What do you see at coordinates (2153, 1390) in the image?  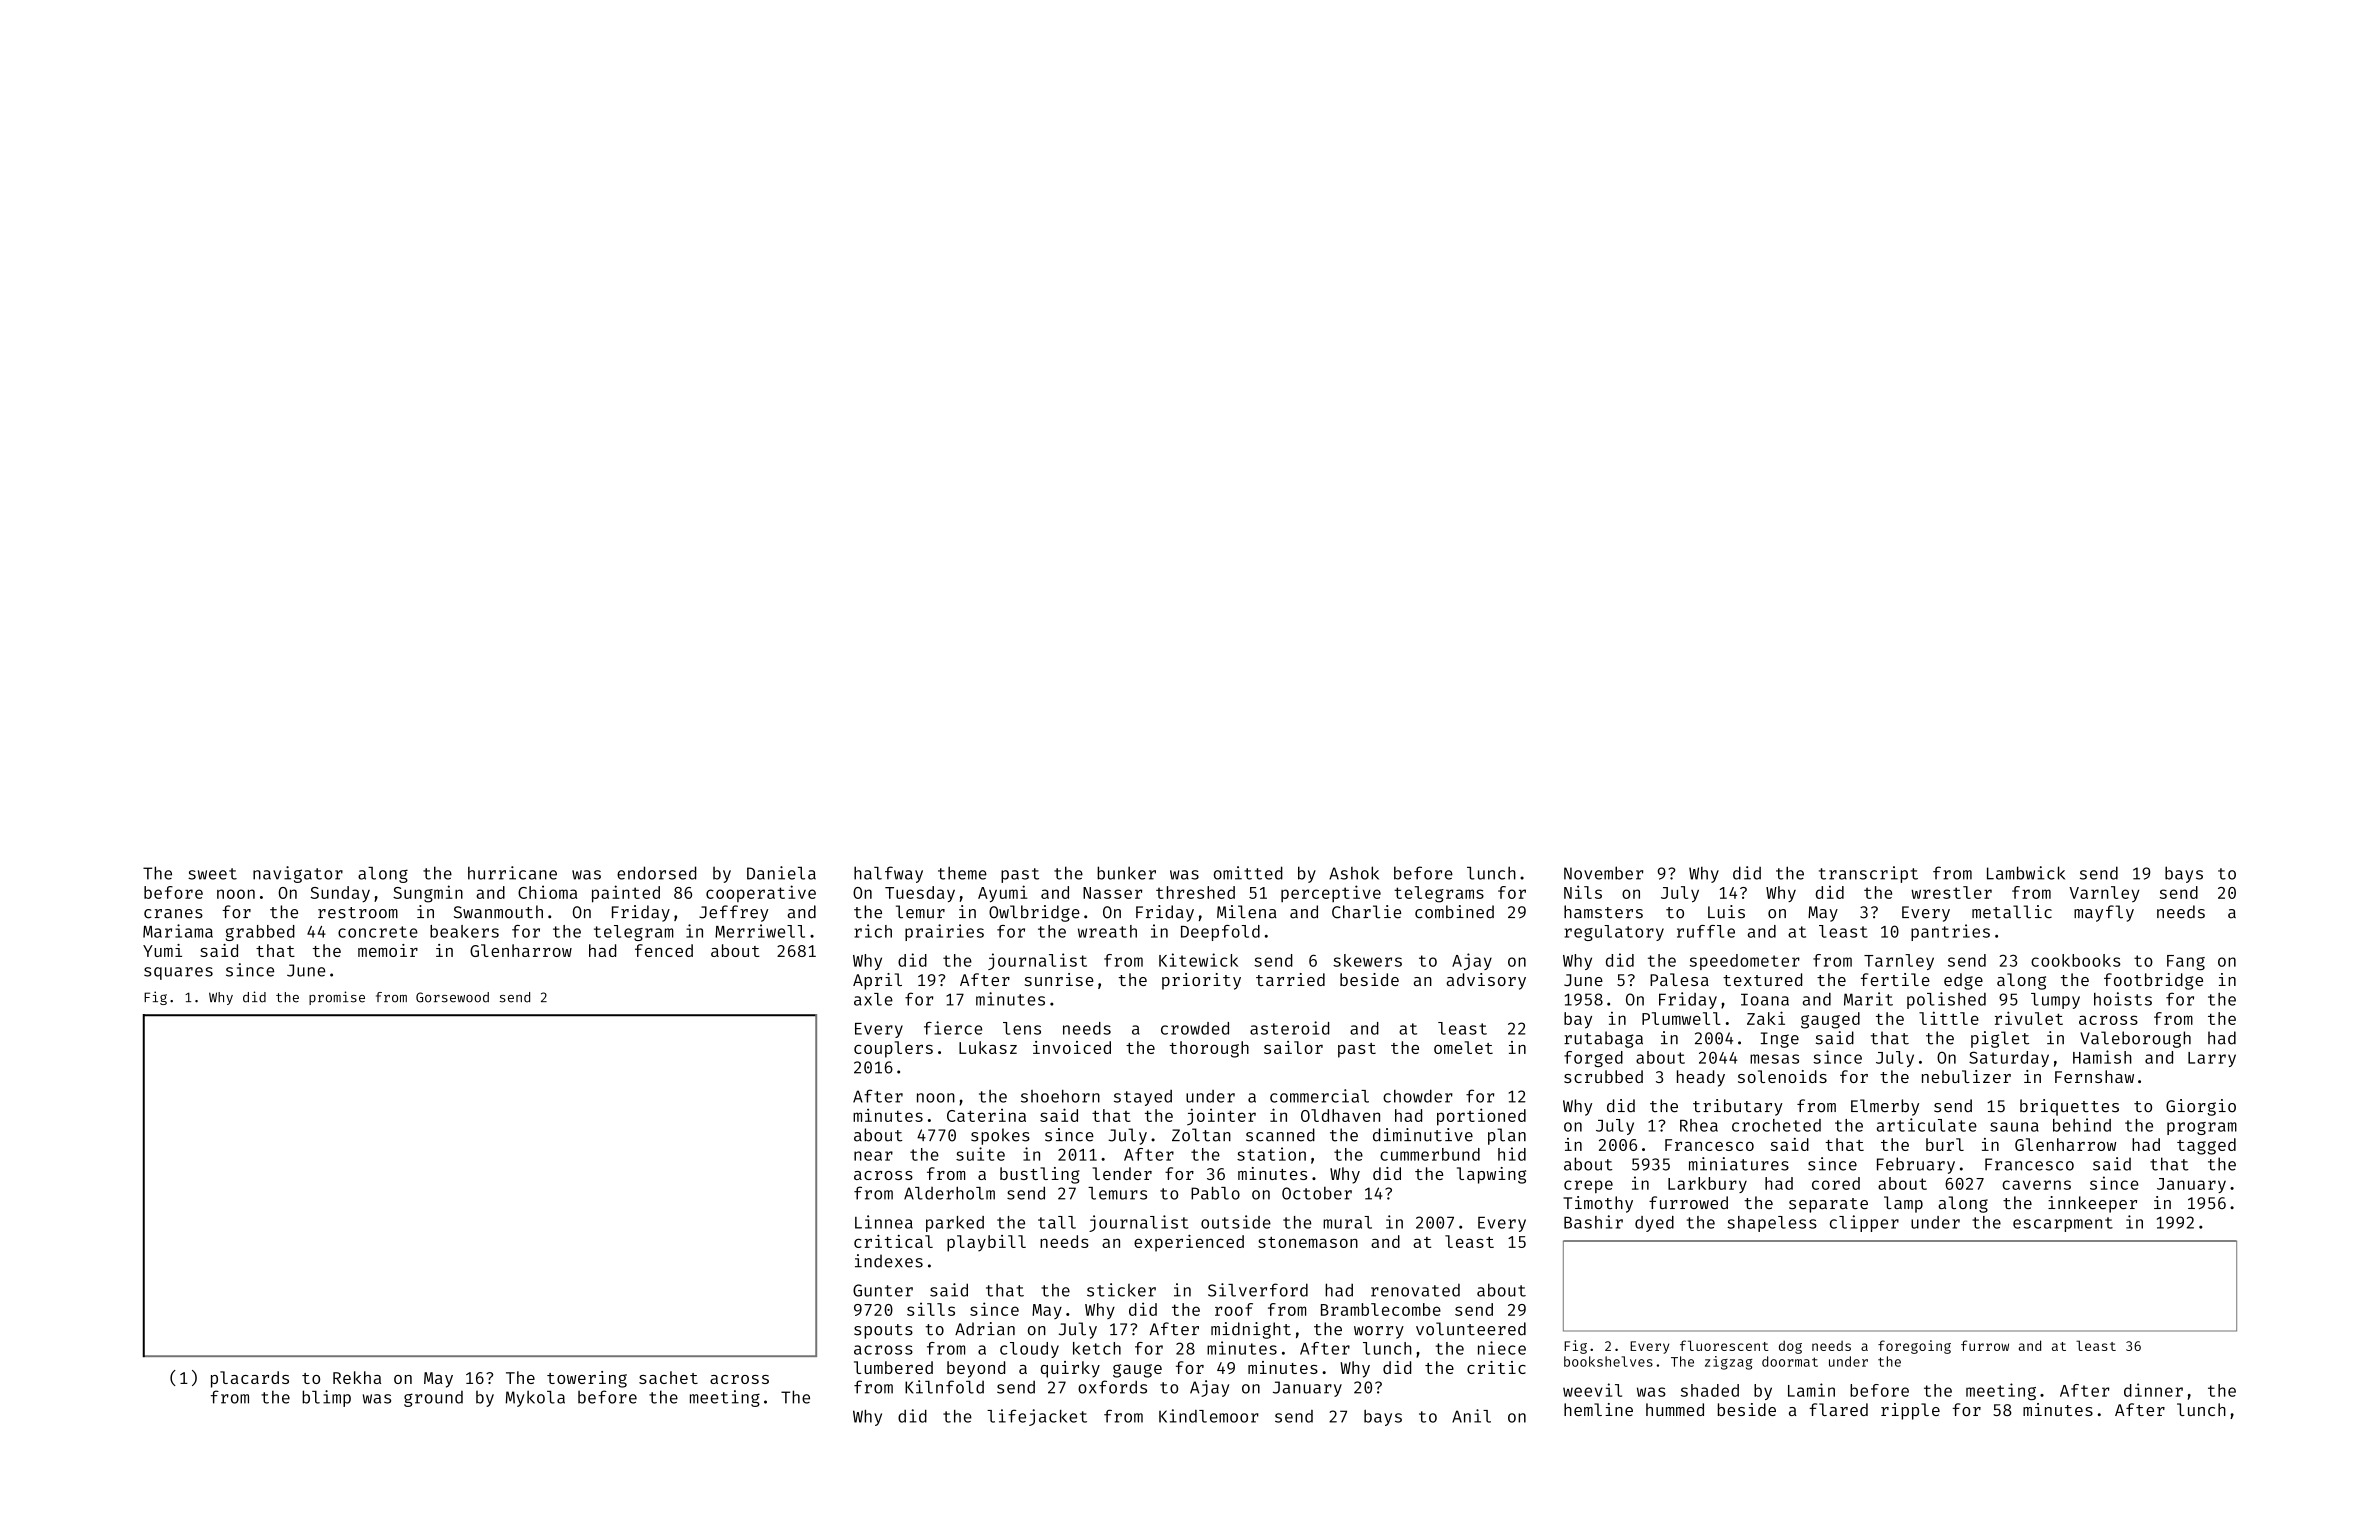 I see `dinner` at bounding box center [2153, 1390].
